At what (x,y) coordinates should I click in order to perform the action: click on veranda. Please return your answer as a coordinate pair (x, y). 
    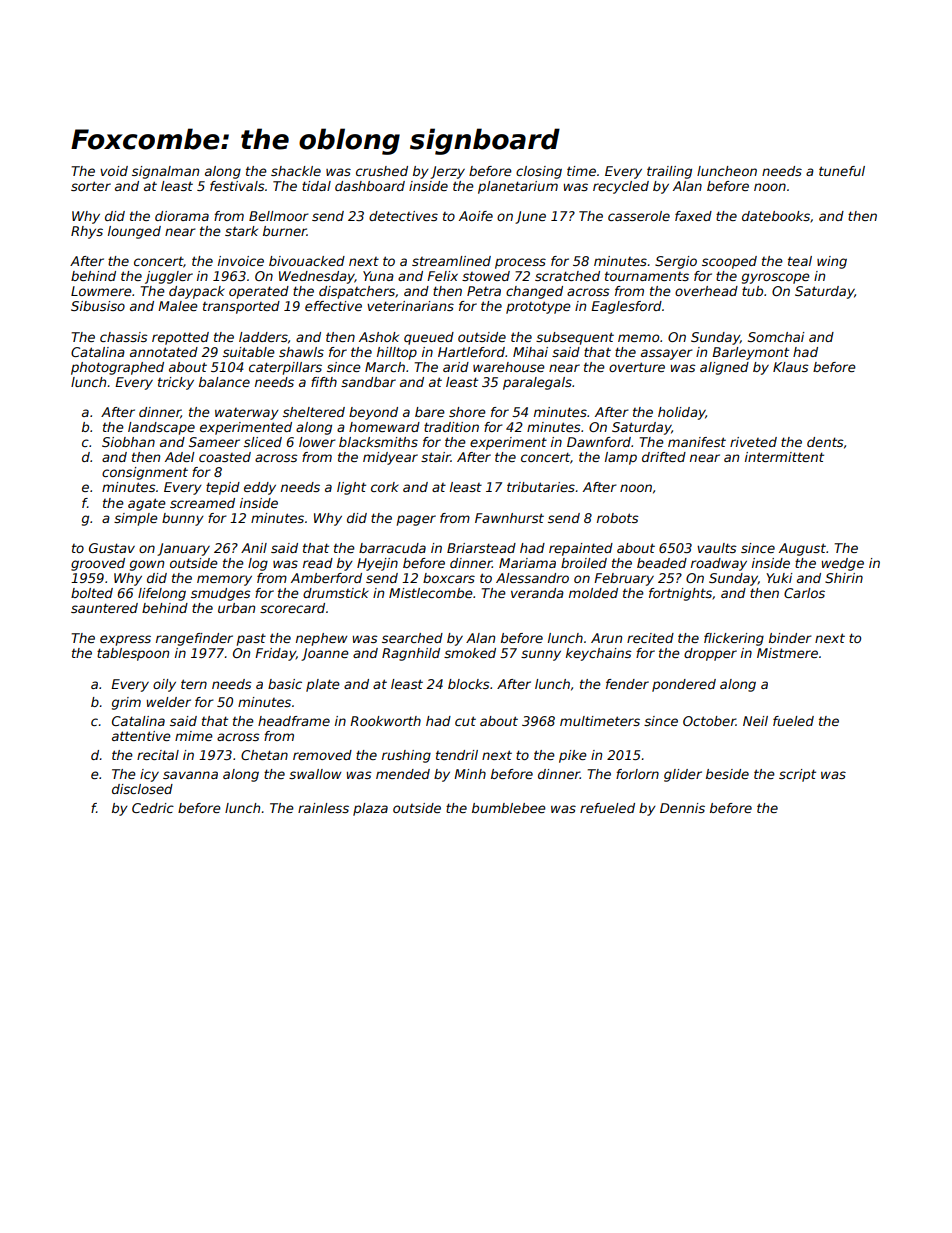
    Looking at the image, I should click on (537, 593).
